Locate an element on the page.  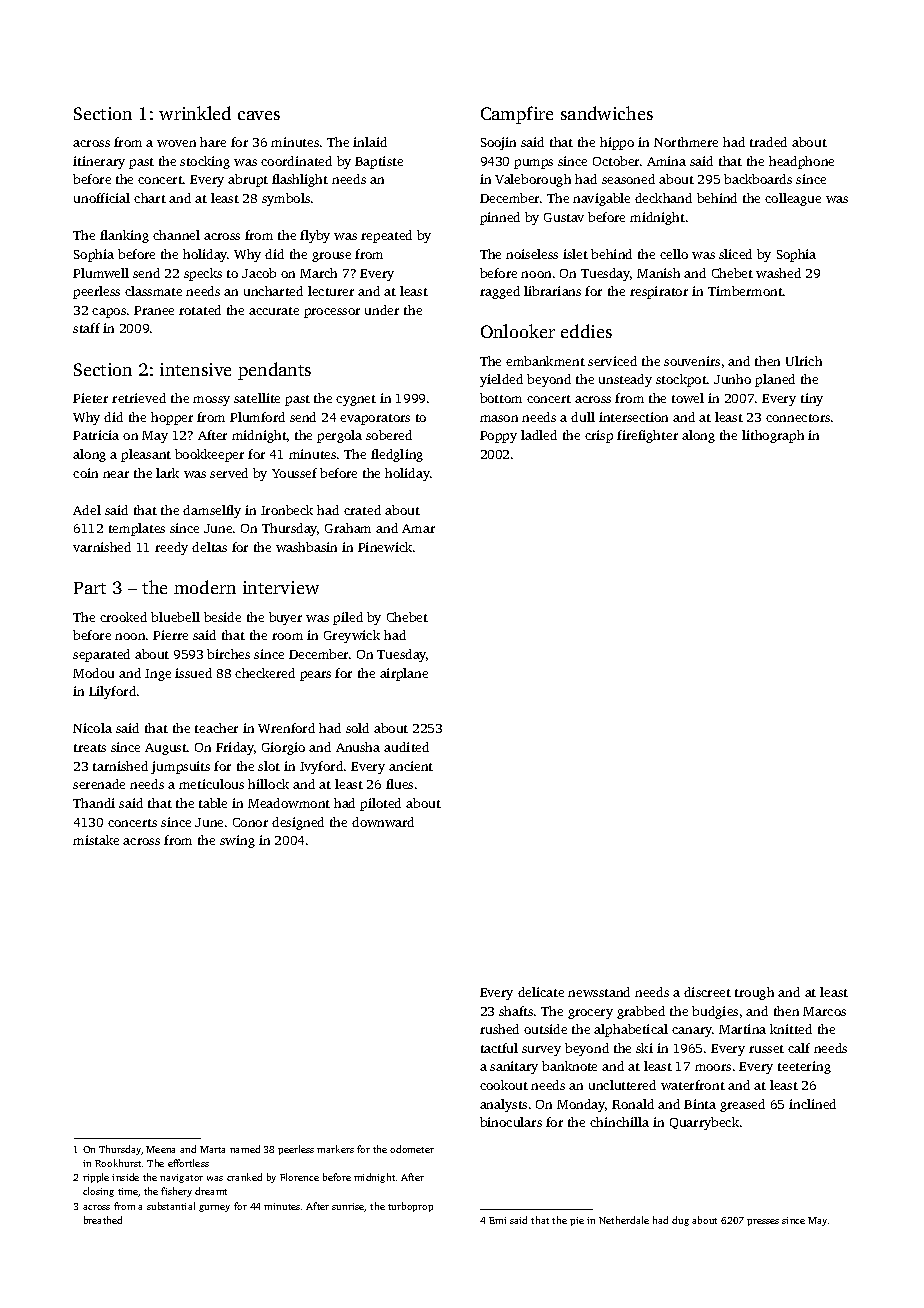
crisp is located at coordinates (599, 436).
